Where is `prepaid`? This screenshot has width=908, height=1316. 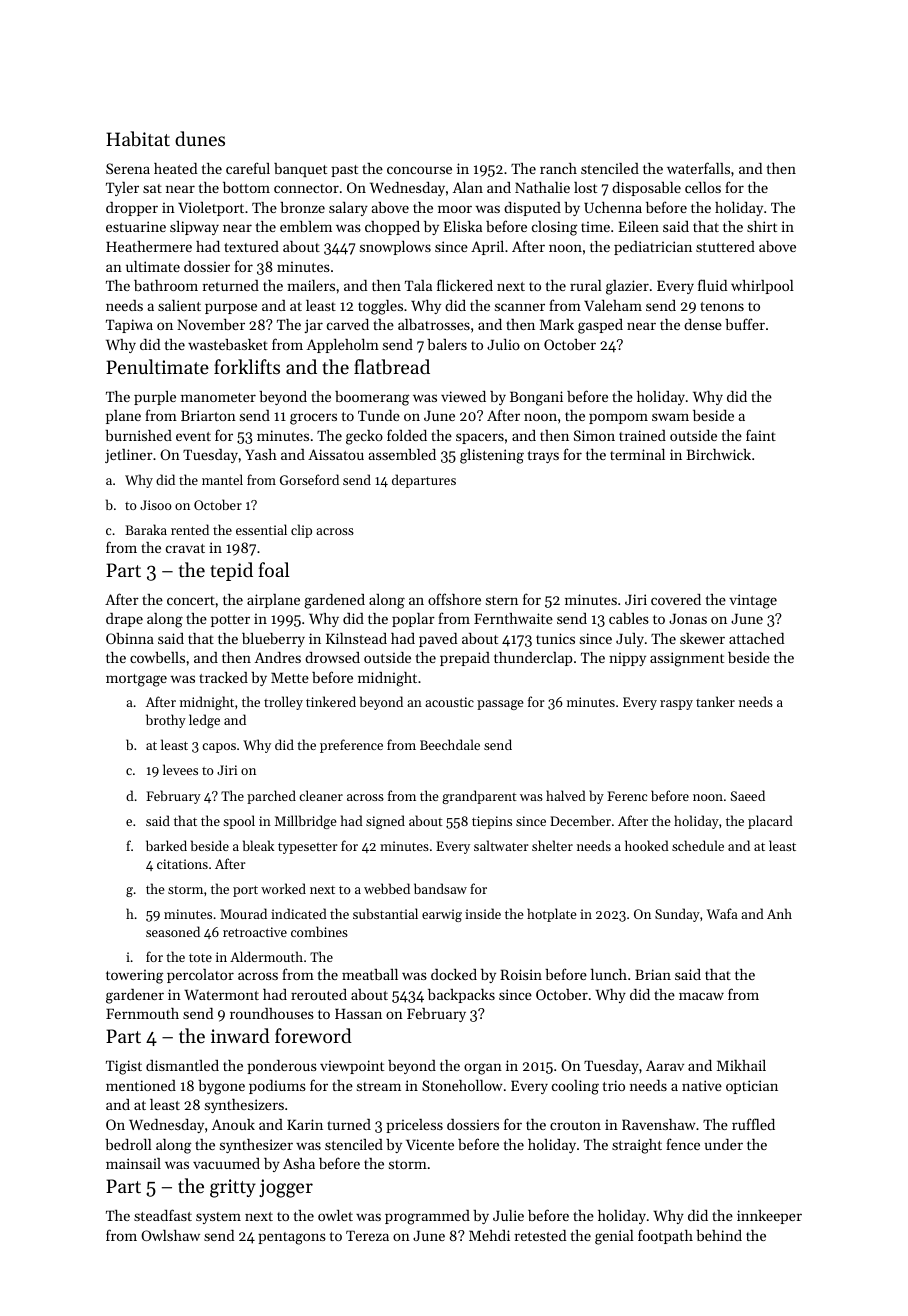 prepaid is located at coordinates (465, 659).
